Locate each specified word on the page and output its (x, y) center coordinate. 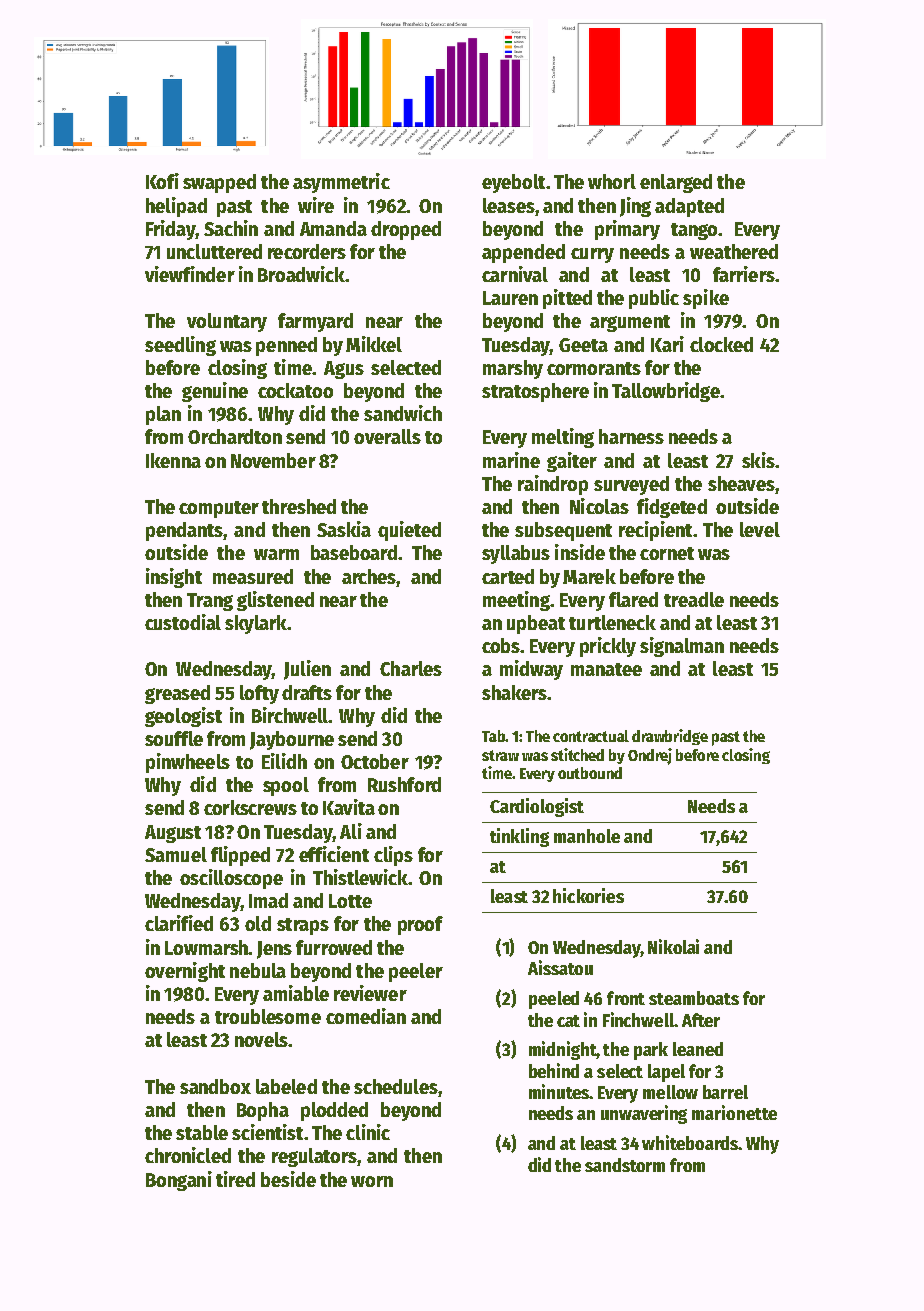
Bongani (179, 1181)
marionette (734, 1112)
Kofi (162, 181)
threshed (299, 506)
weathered (734, 251)
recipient (655, 531)
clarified (179, 923)
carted (508, 576)
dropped (406, 230)
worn (372, 1181)
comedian (366, 1016)
